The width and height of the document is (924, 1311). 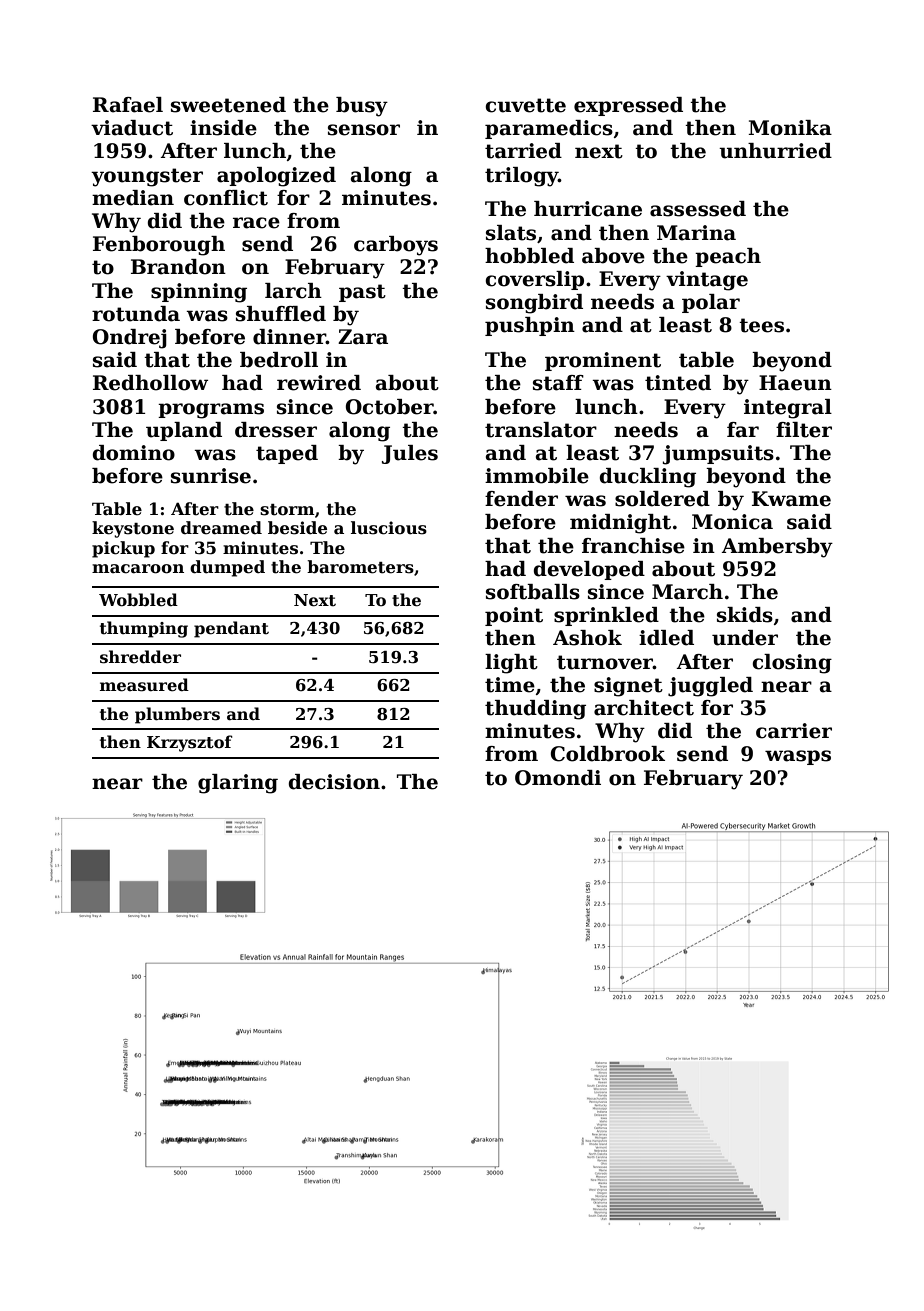 I want to click on Rafael, so click(x=128, y=105).
